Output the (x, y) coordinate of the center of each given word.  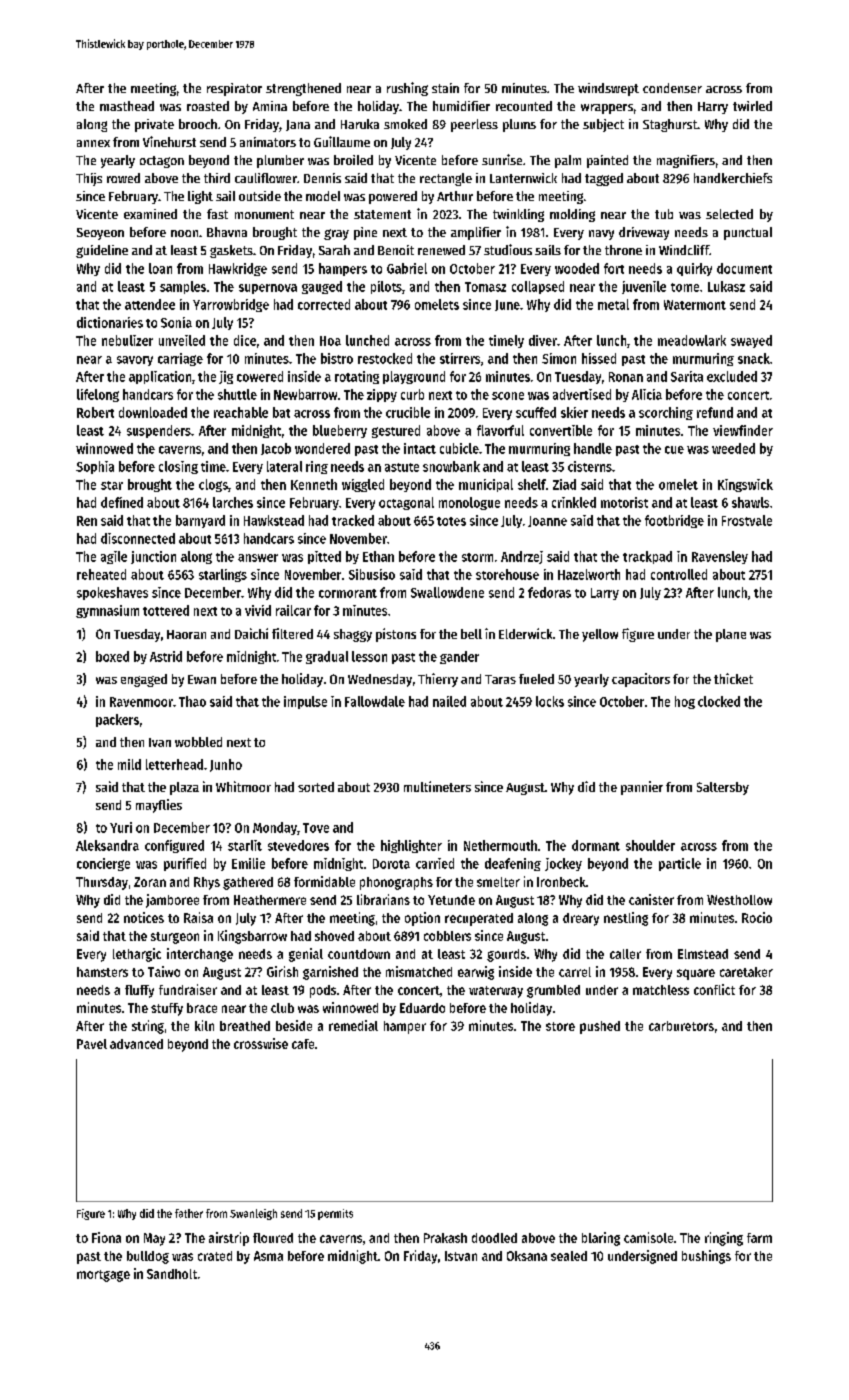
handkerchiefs (733, 178)
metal (613, 304)
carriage (180, 359)
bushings (706, 1257)
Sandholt (172, 1274)
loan (160, 268)
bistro (337, 358)
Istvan (461, 1256)
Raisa (198, 917)
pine (365, 233)
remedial (353, 1025)
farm (759, 1238)
